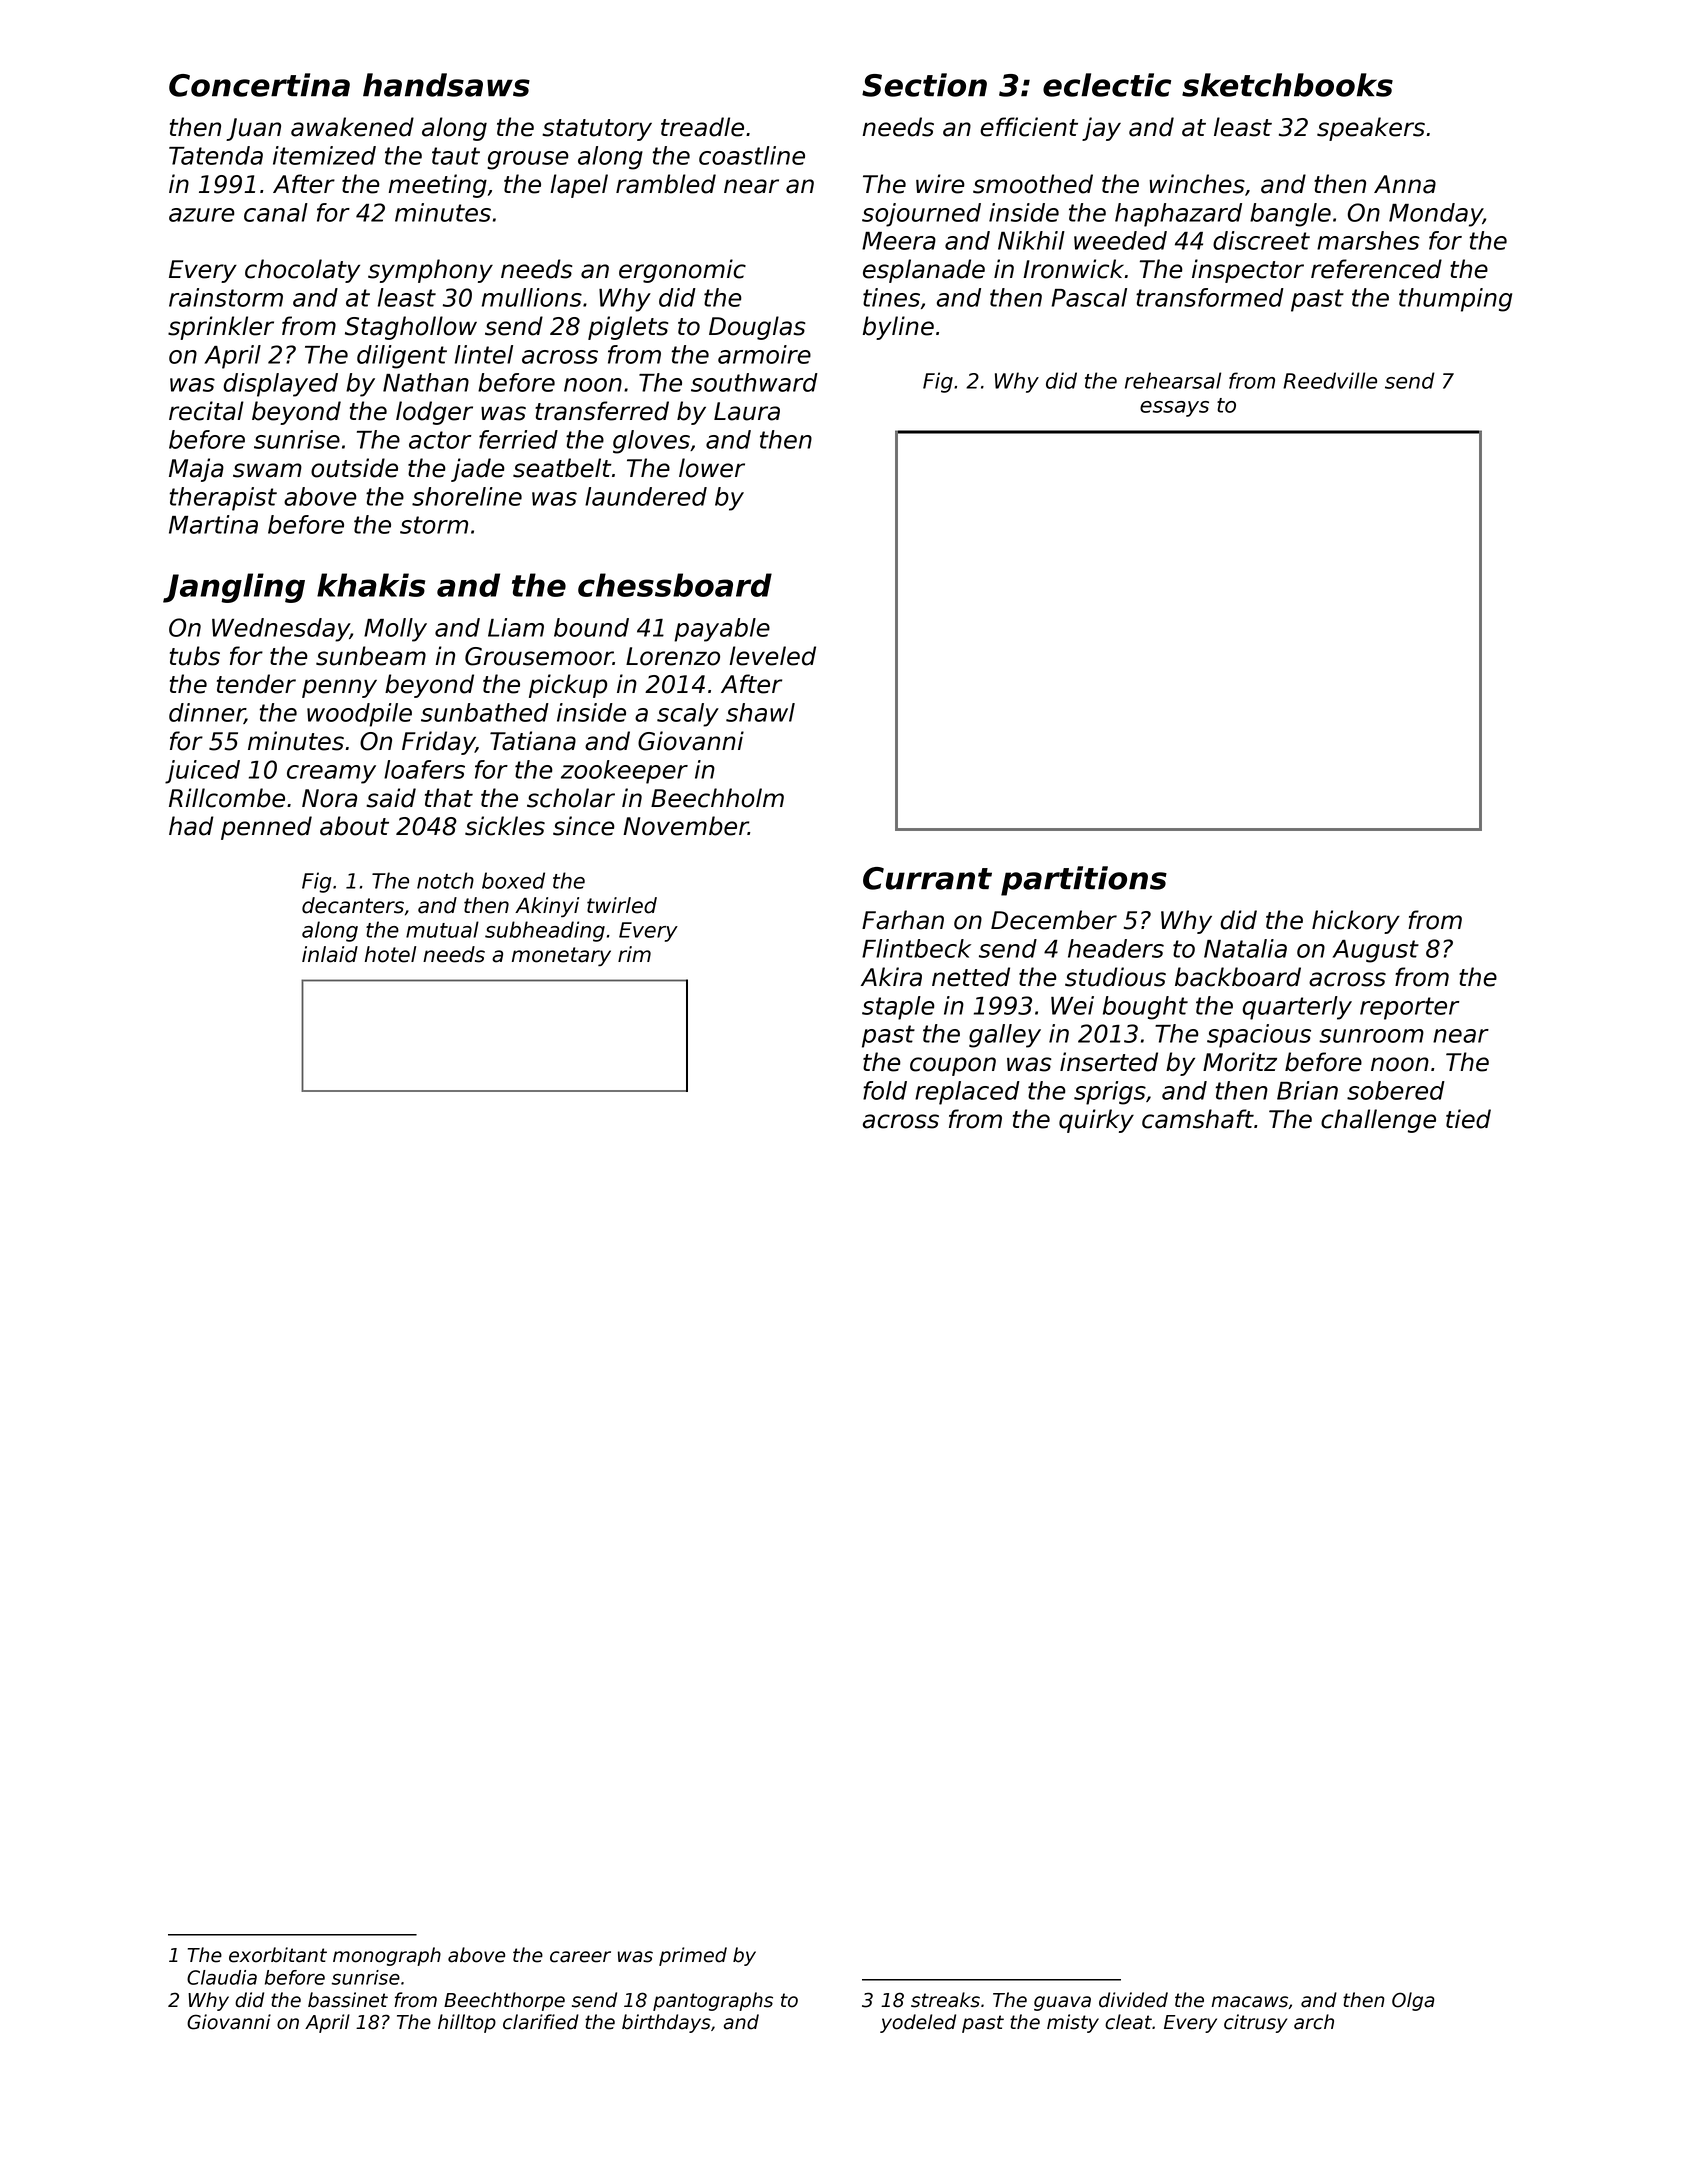 The image size is (1683, 2178). What do you see at coordinates (918, 2023) in the image?
I see `yodeled` at bounding box center [918, 2023].
